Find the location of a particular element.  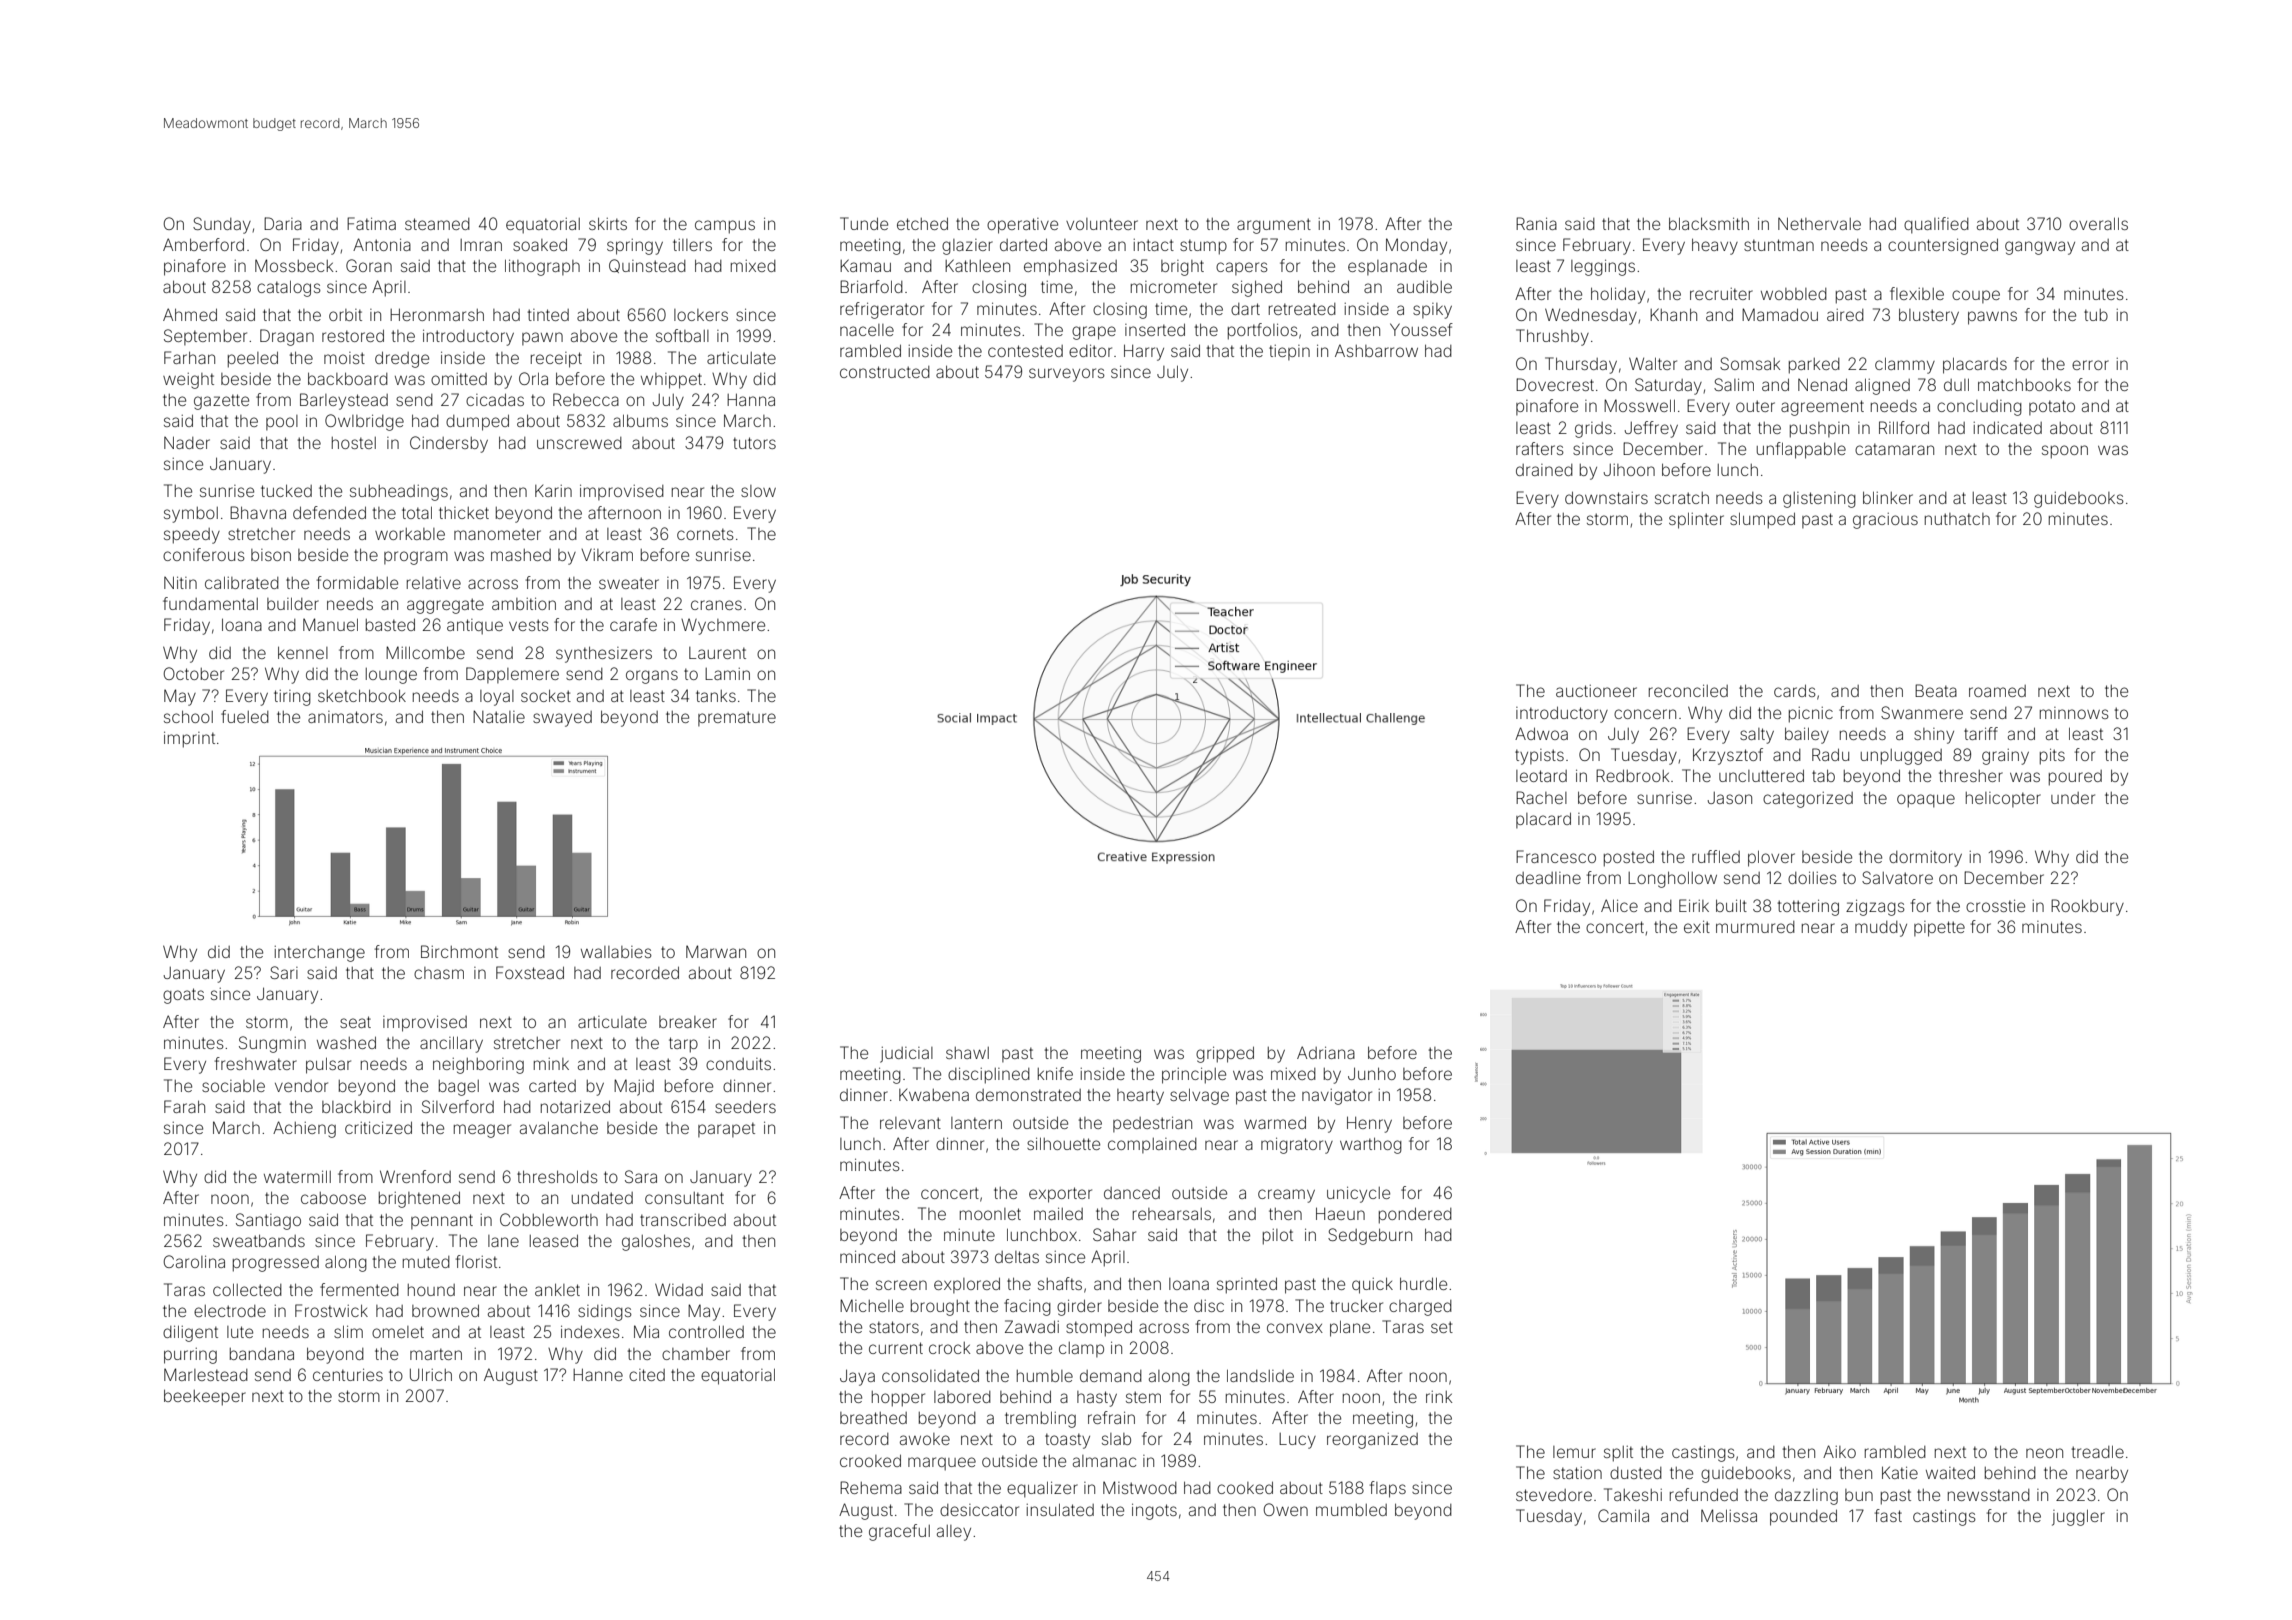

spoon is located at coordinates (2065, 452).
